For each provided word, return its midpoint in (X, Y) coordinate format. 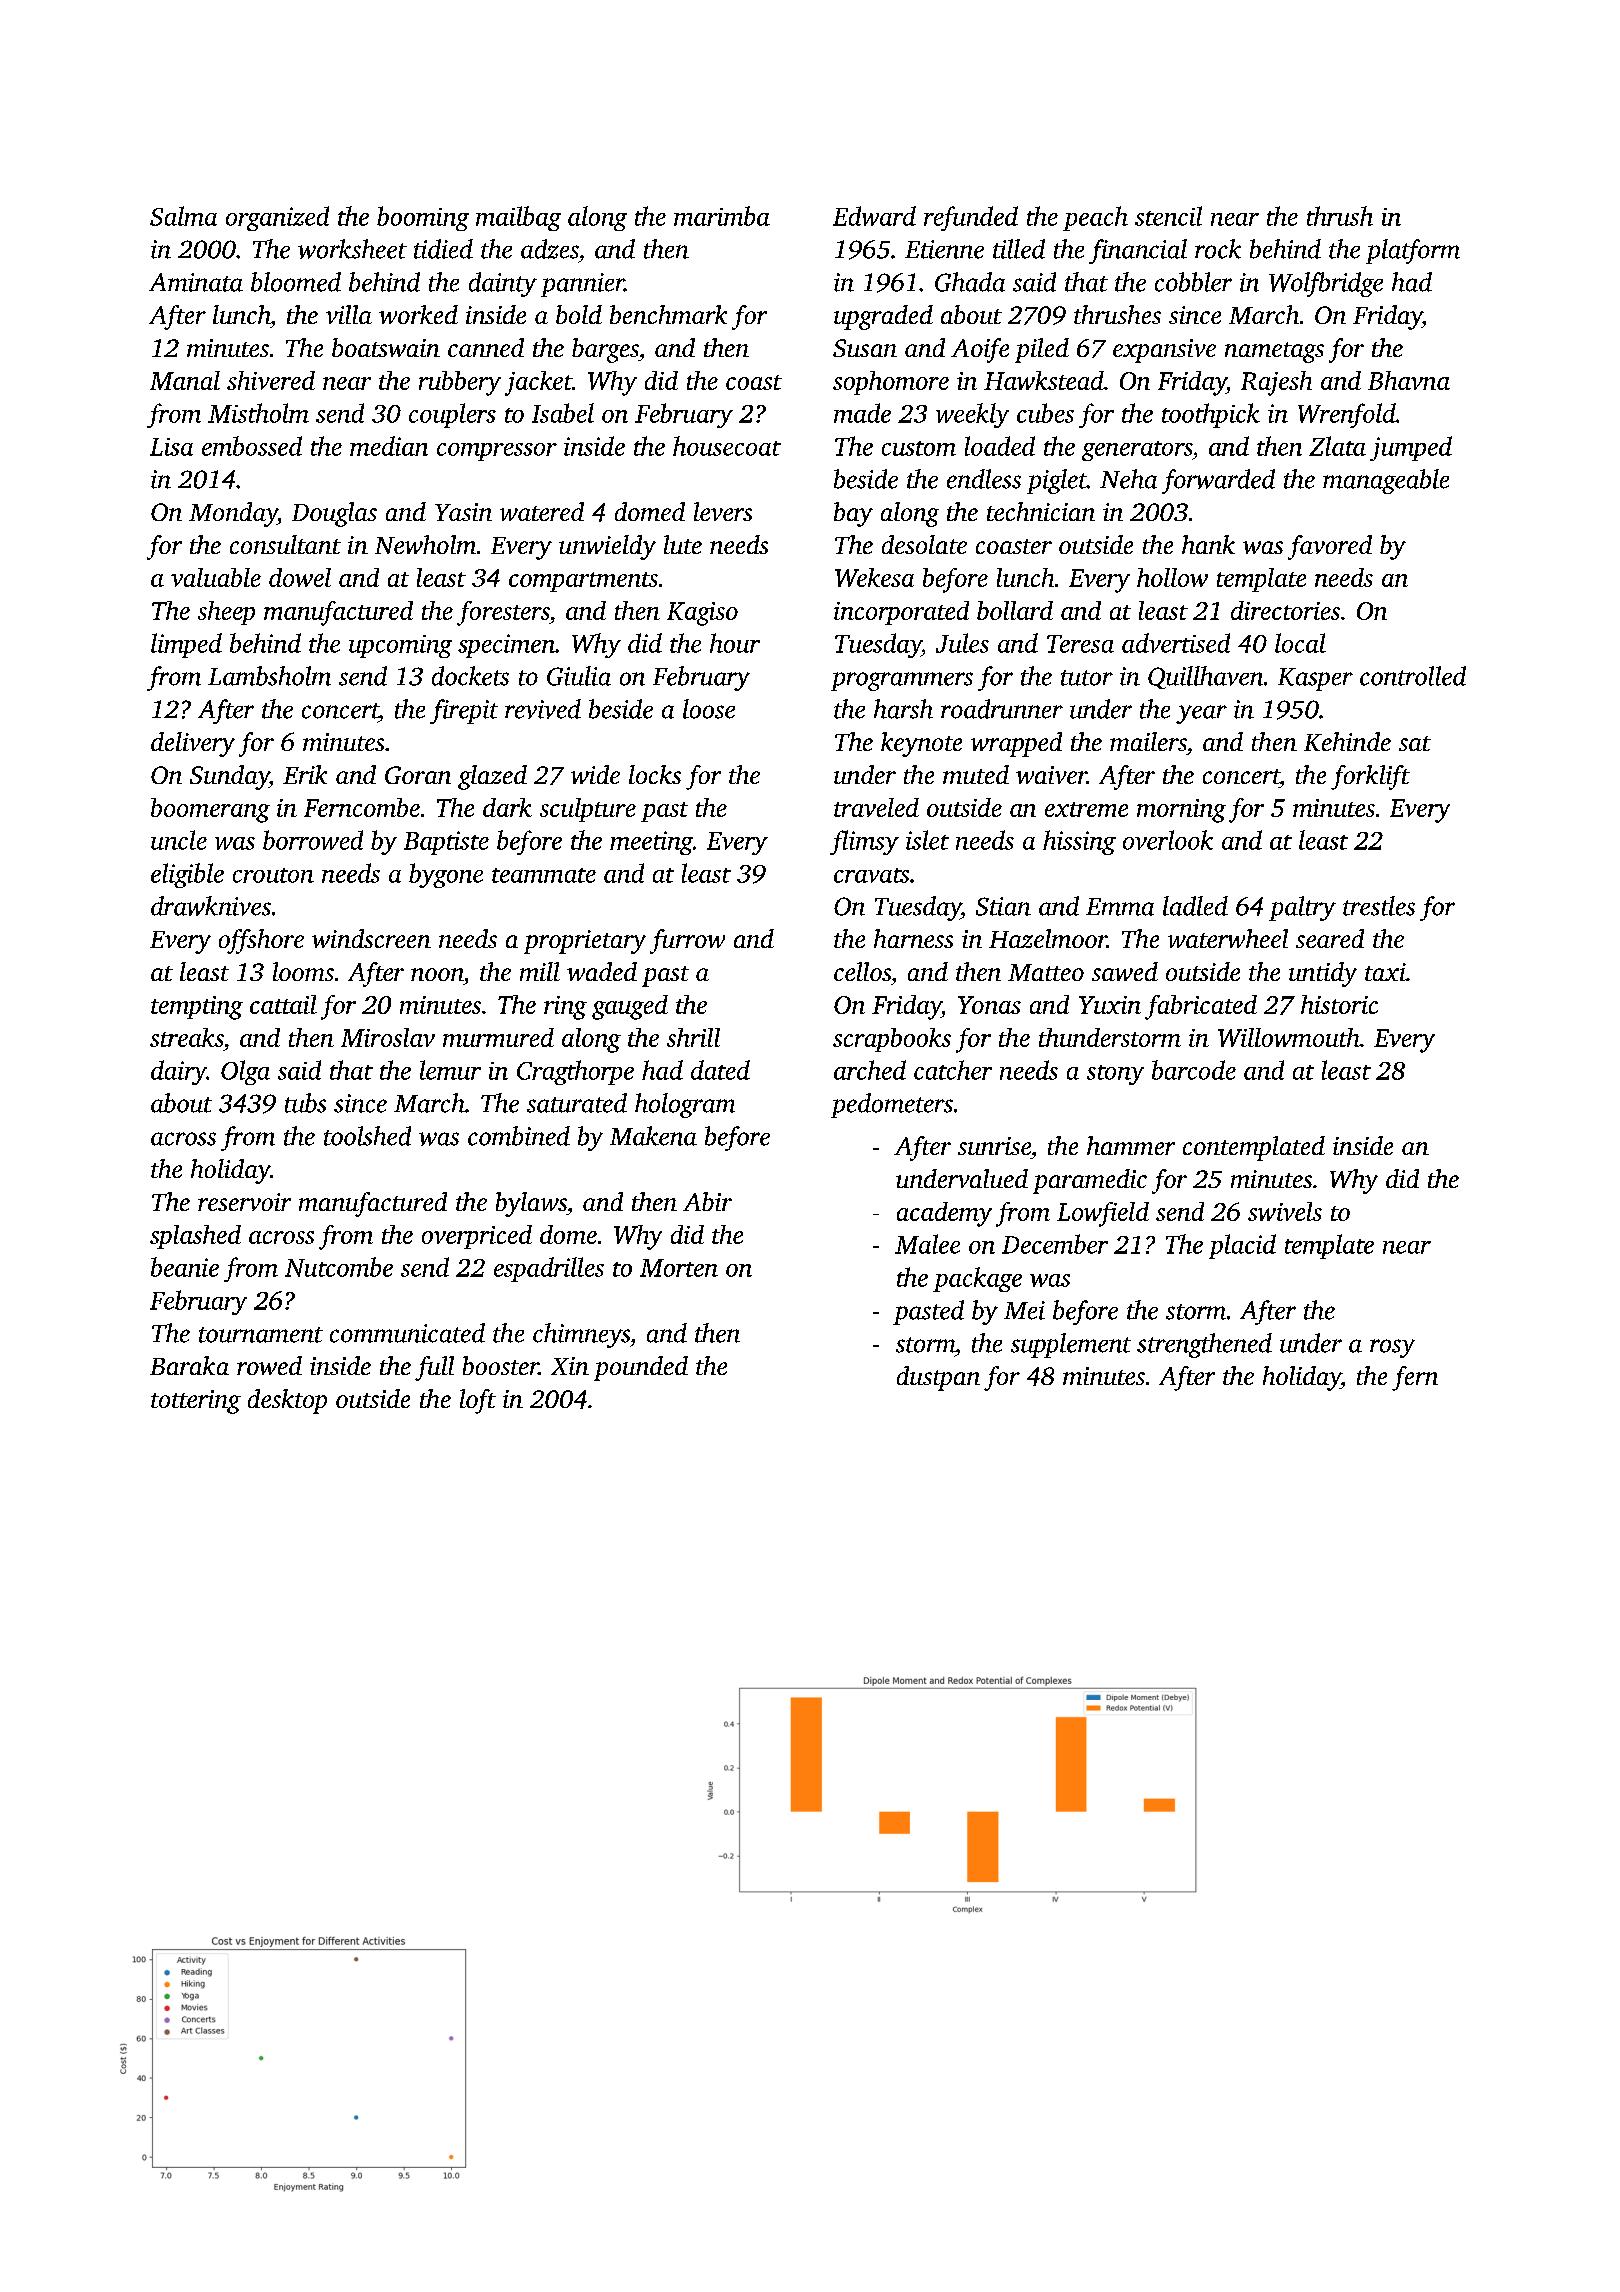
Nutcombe (339, 1267)
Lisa (171, 447)
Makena (653, 1136)
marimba (722, 216)
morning (1181, 811)
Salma (183, 216)
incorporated (901, 613)
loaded (1000, 446)
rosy (1392, 1348)
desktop (287, 1401)
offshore (261, 941)
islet (927, 840)
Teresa (1080, 644)
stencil (1168, 216)
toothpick (1211, 415)
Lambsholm (269, 676)
